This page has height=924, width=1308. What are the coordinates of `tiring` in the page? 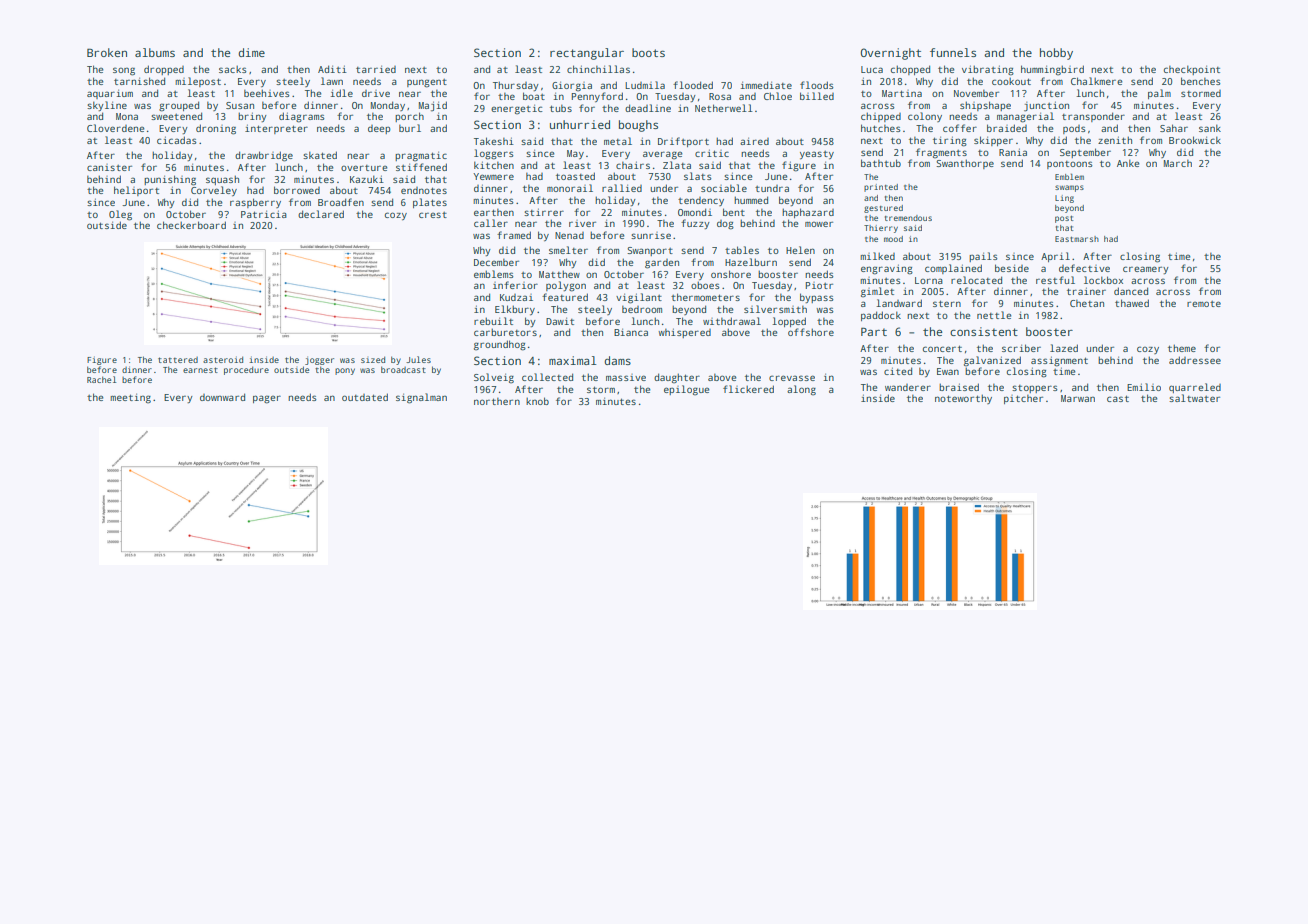 It's located at (950, 141).
